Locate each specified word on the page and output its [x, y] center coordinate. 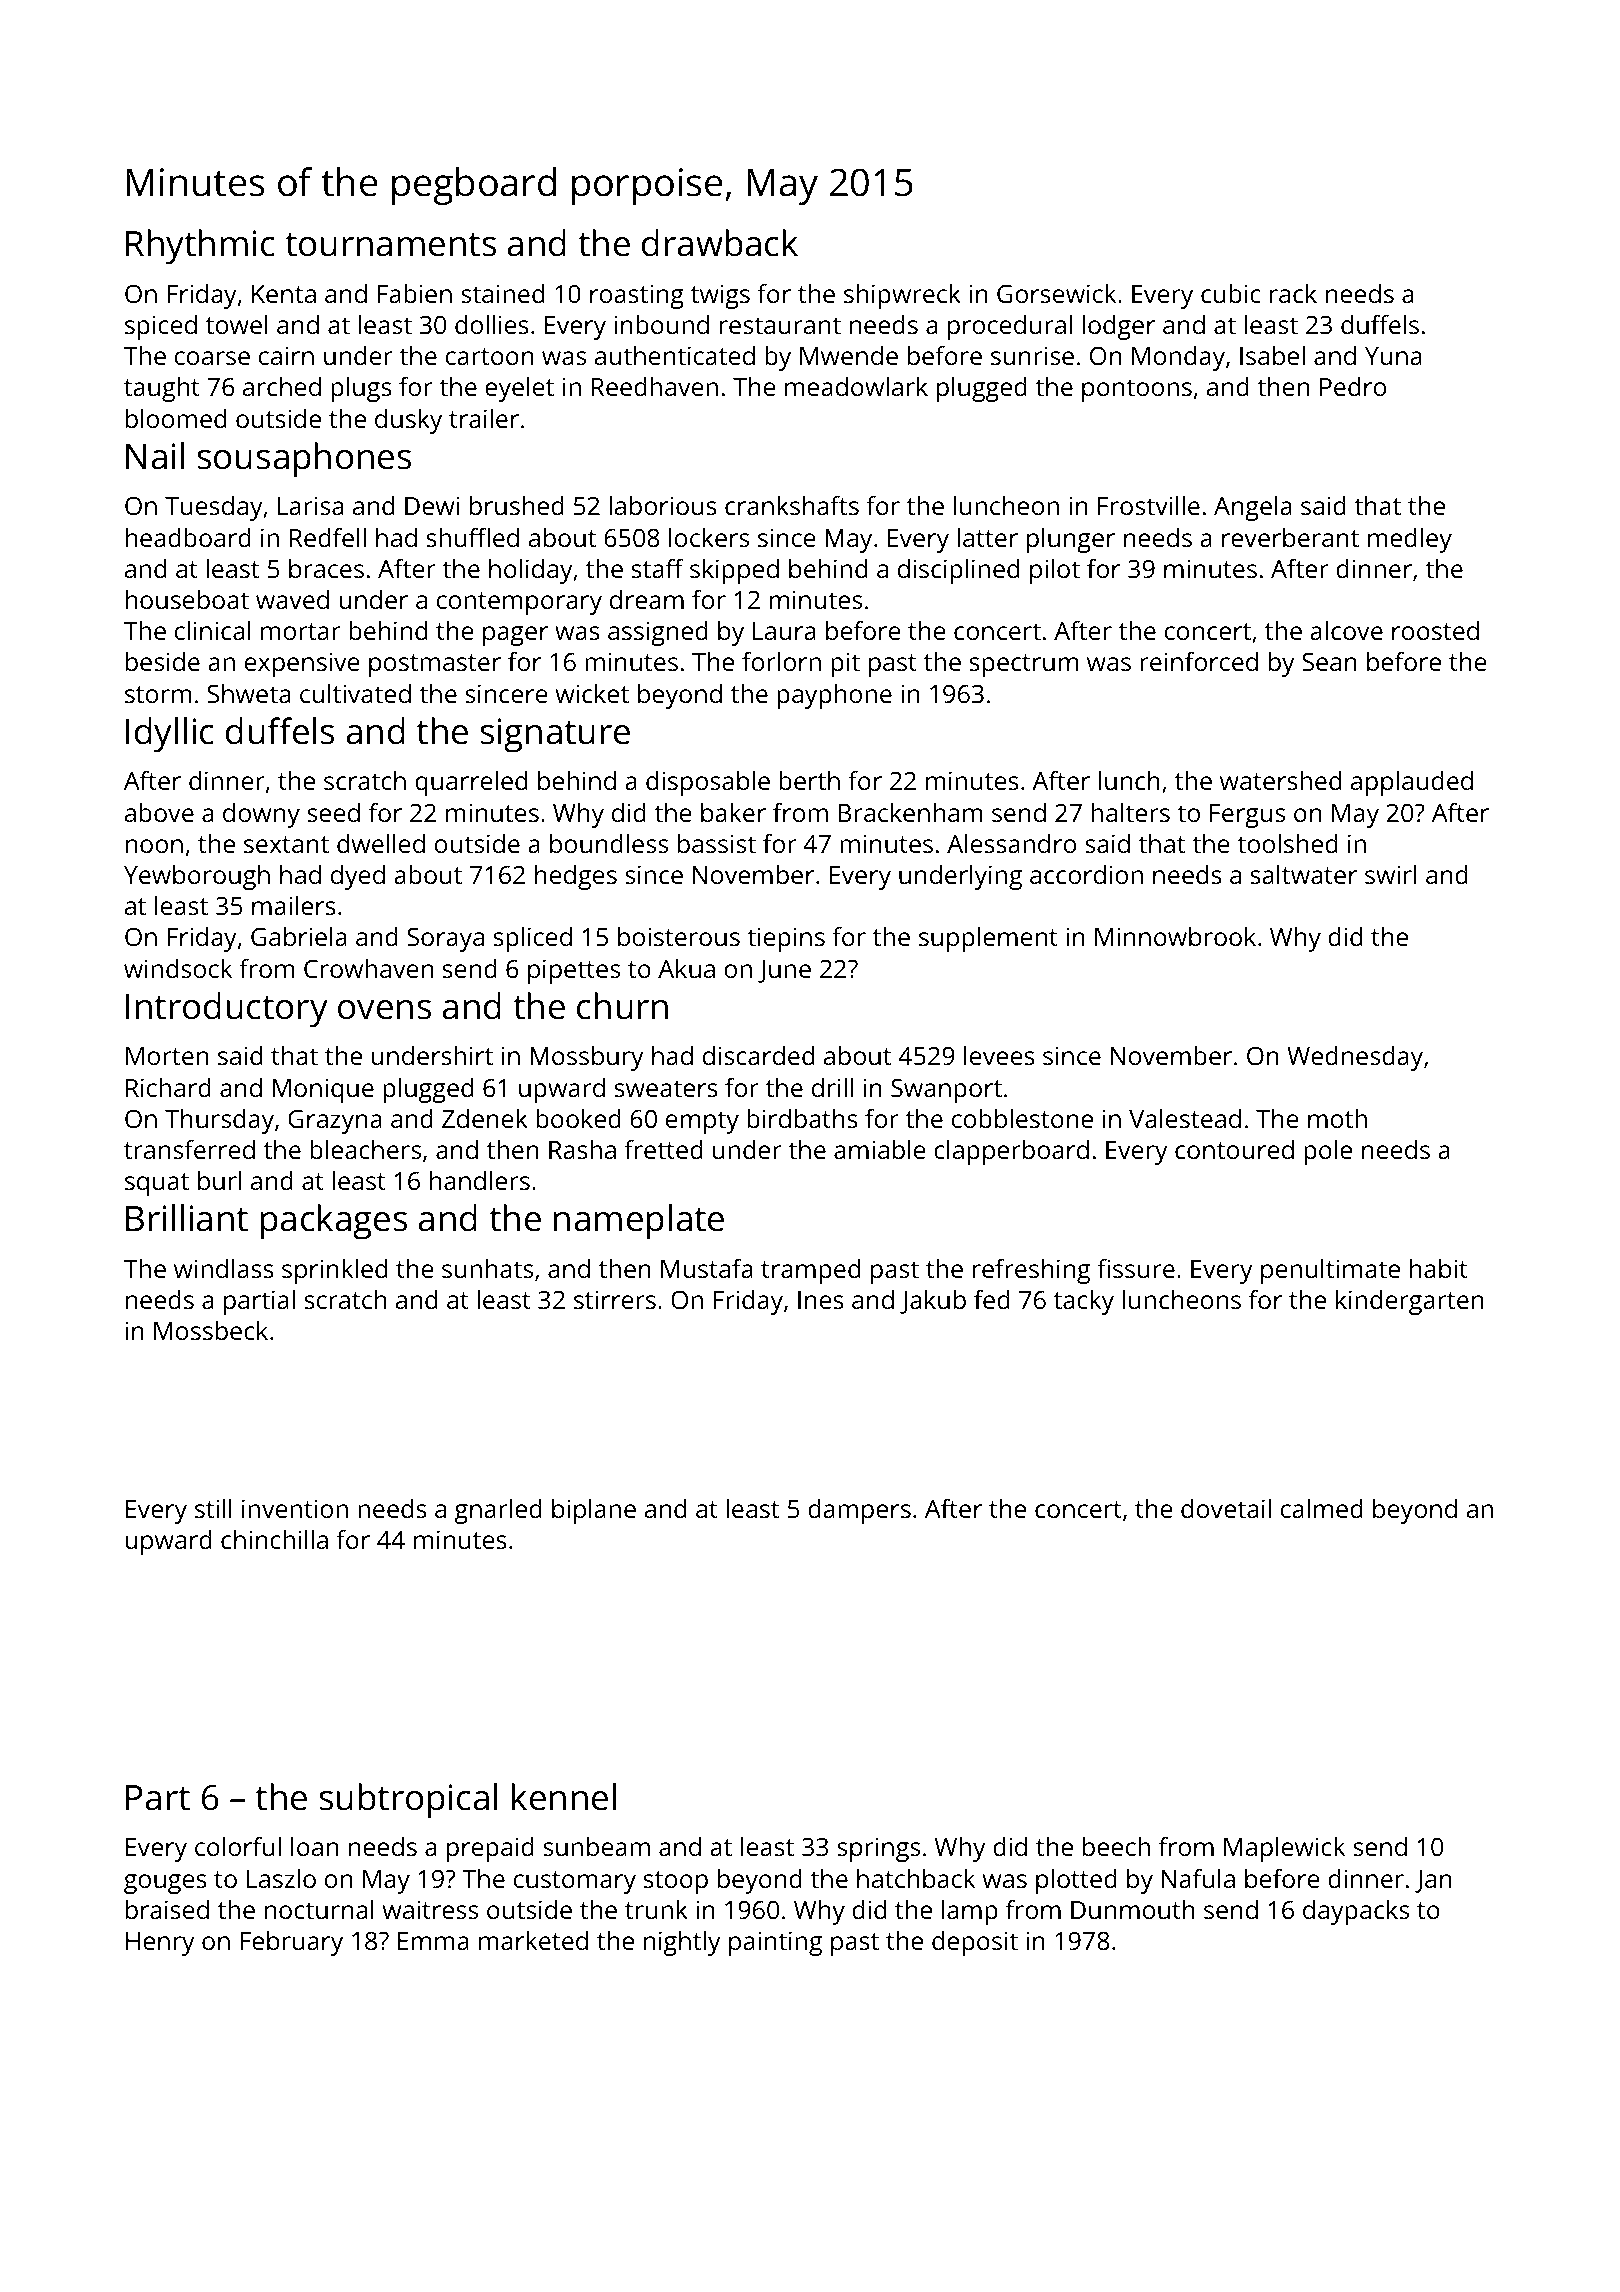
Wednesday [1355, 1058]
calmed [1322, 1508]
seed [333, 812]
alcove [1346, 630]
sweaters [666, 1088]
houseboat [187, 599]
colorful [238, 1846]
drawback [720, 243]
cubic [1231, 293]
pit [845, 664]
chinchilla [274, 1539]
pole [1328, 1152]
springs [878, 1849]
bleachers [365, 1149]
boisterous [679, 936]
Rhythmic [200, 247]
